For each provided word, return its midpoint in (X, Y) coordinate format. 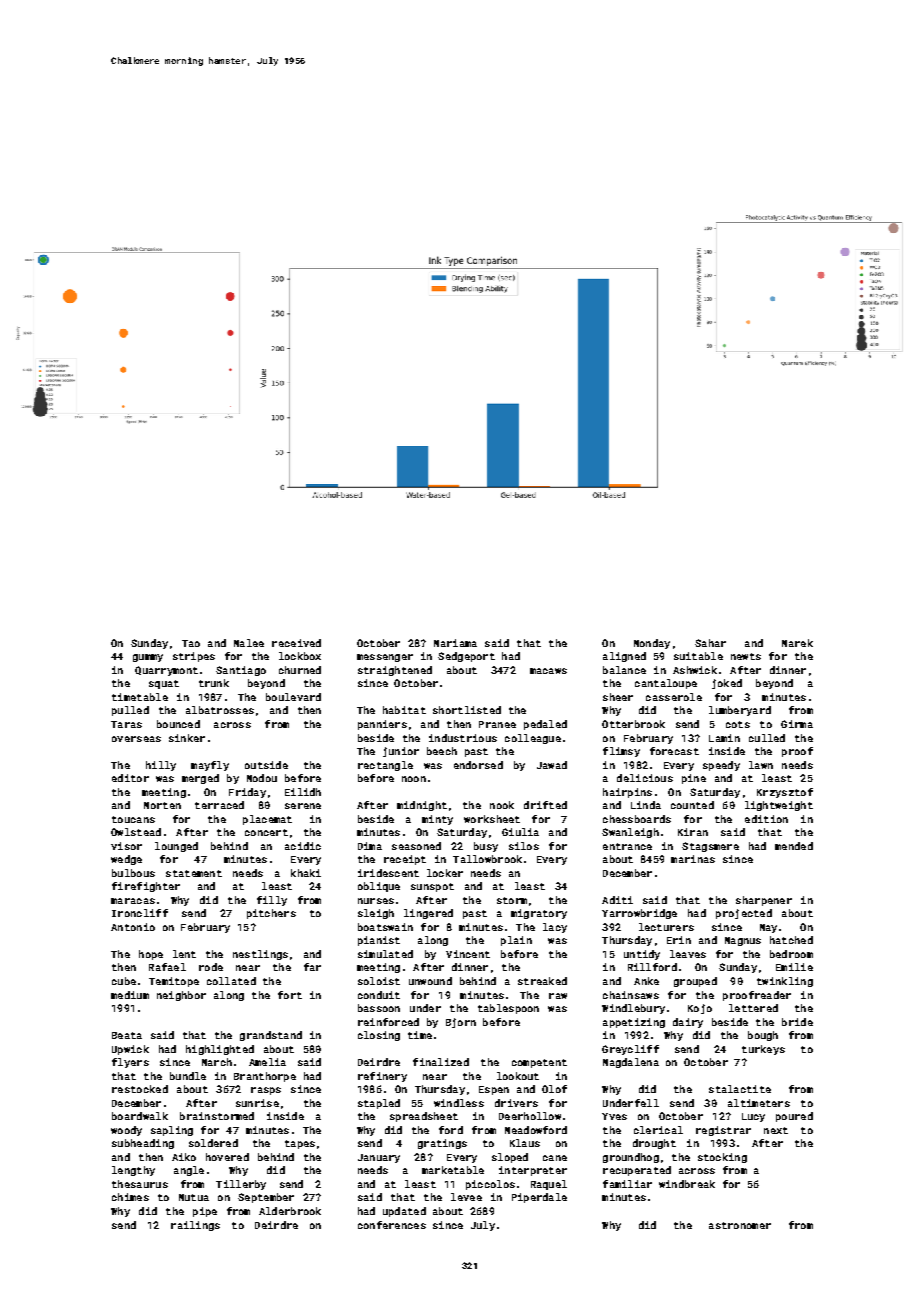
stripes (194, 657)
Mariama (455, 643)
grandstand (271, 1036)
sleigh (376, 914)
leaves (688, 954)
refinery (382, 1077)
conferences (392, 1225)
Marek (797, 643)
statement (194, 873)
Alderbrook (290, 1211)
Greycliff (630, 1050)
